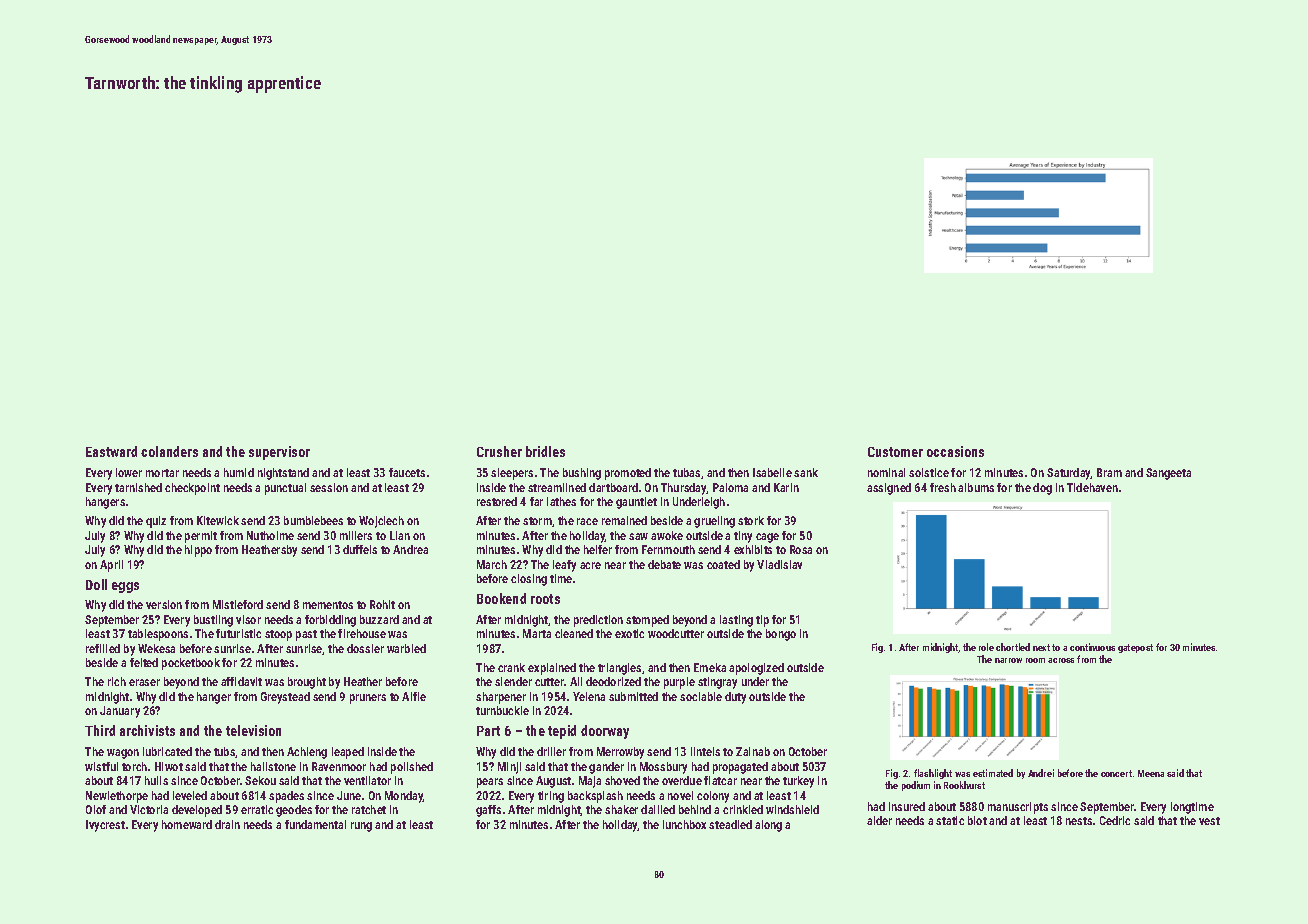 This screenshot has width=1308, height=924. What do you see at coordinates (1135, 648) in the screenshot?
I see `gatepost` at bounding box center [1135, 648].
